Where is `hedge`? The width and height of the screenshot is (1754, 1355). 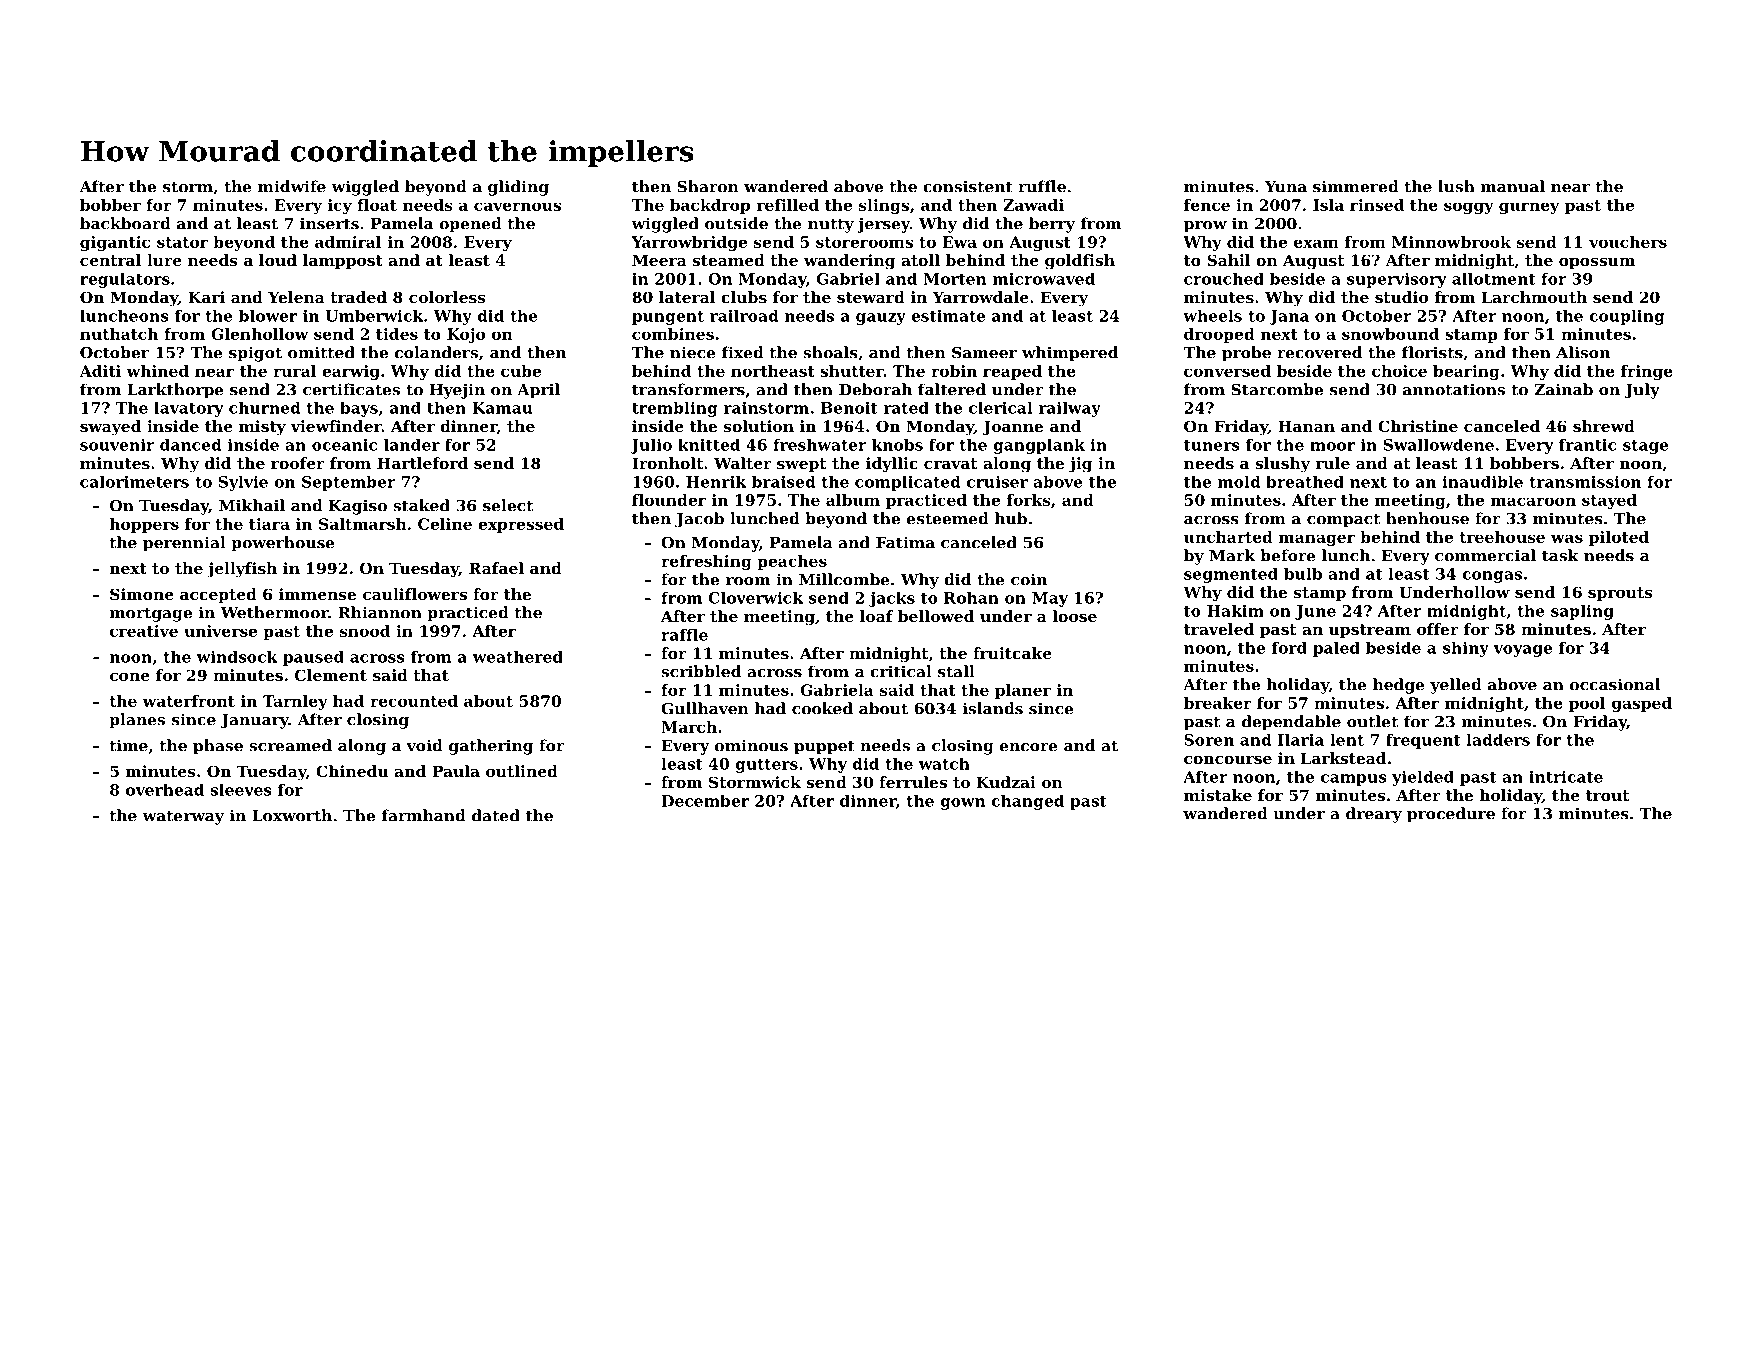
hedge is located at coordinates (1399, 686).
